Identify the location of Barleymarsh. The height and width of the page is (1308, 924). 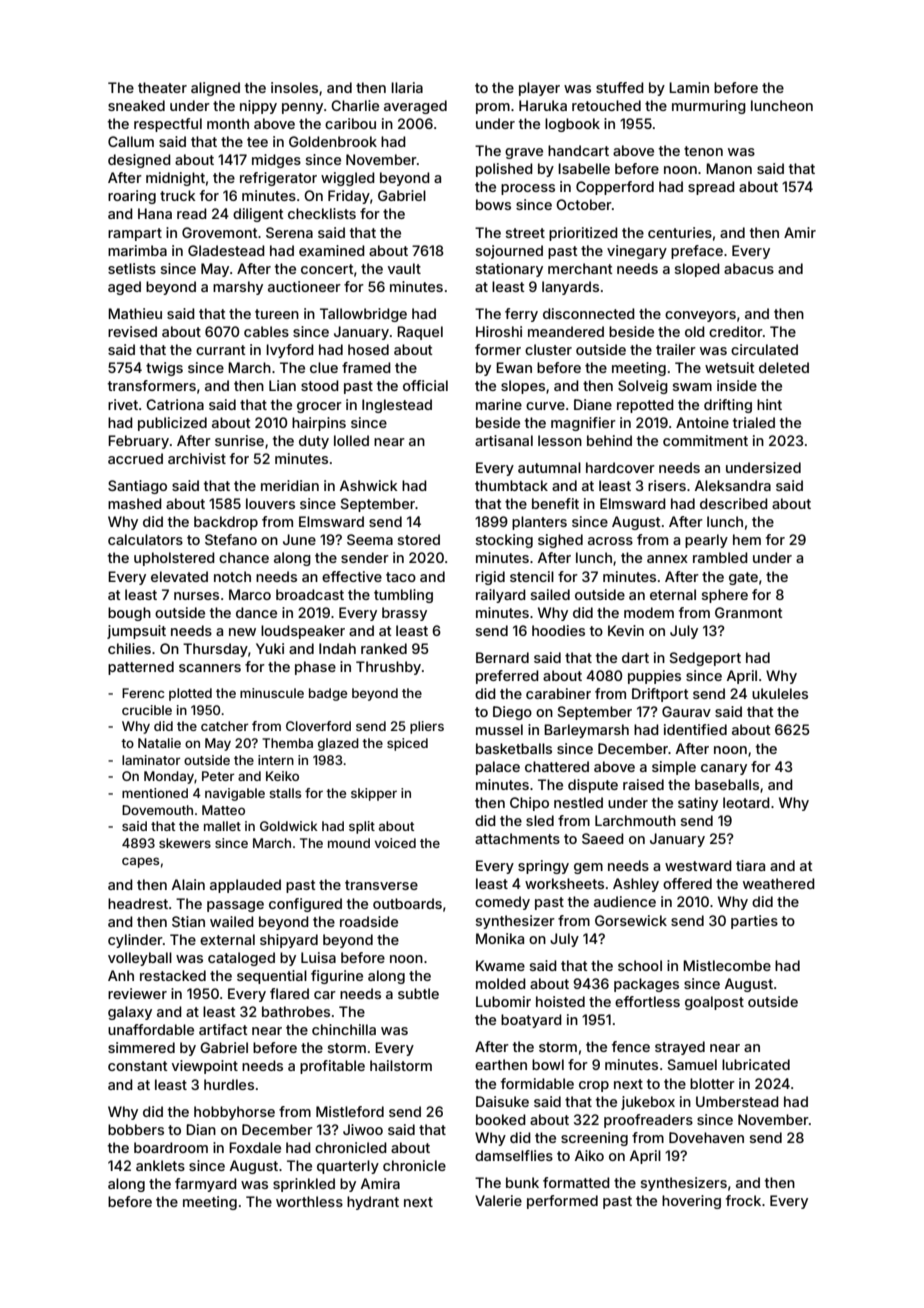
(586, 731).
